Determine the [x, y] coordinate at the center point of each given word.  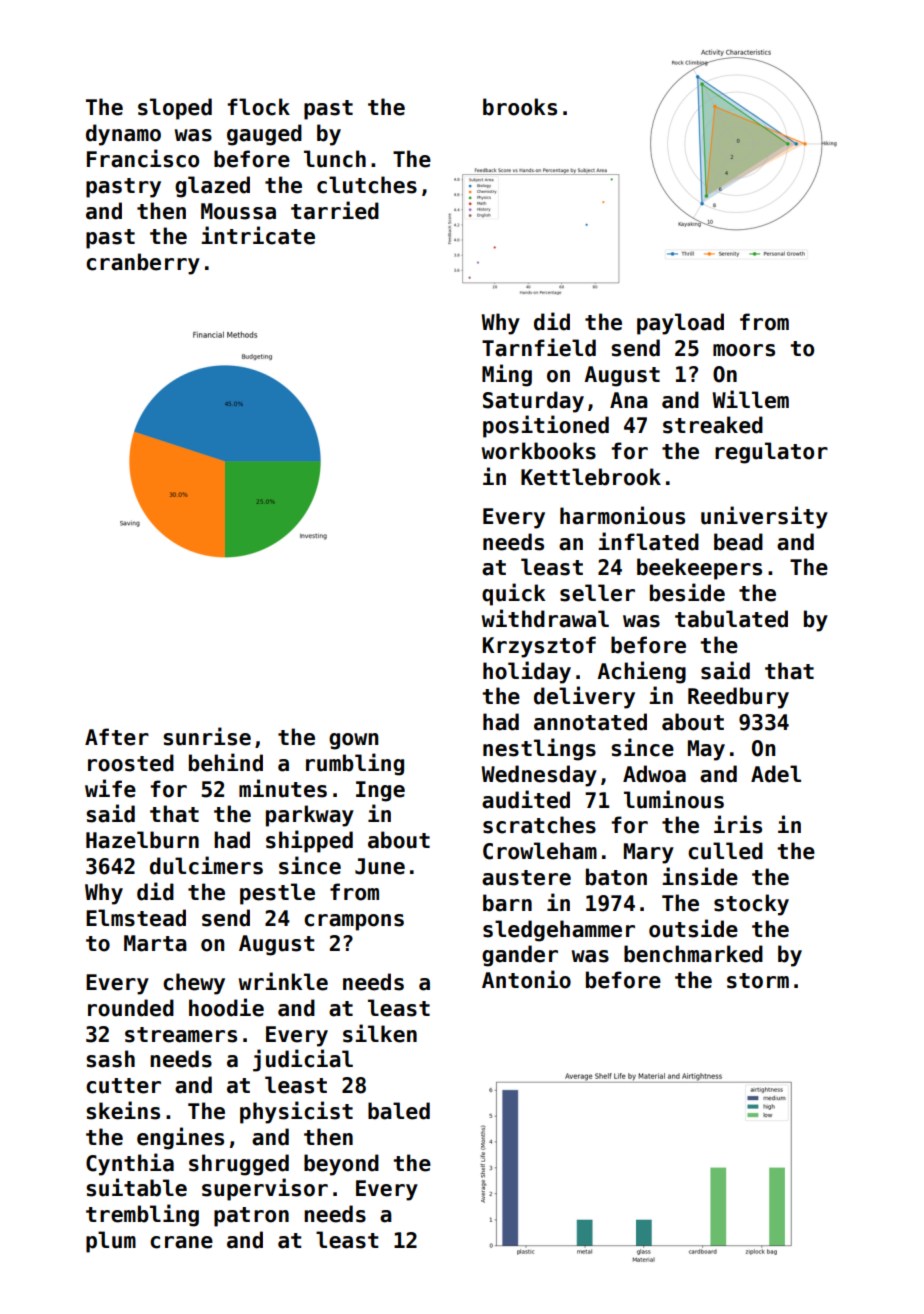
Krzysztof [539, 647]
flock [258, 107]
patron [251, 1217]
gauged [264, 135]
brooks [520, 107]
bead [738, 542]
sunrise [207, 736]
